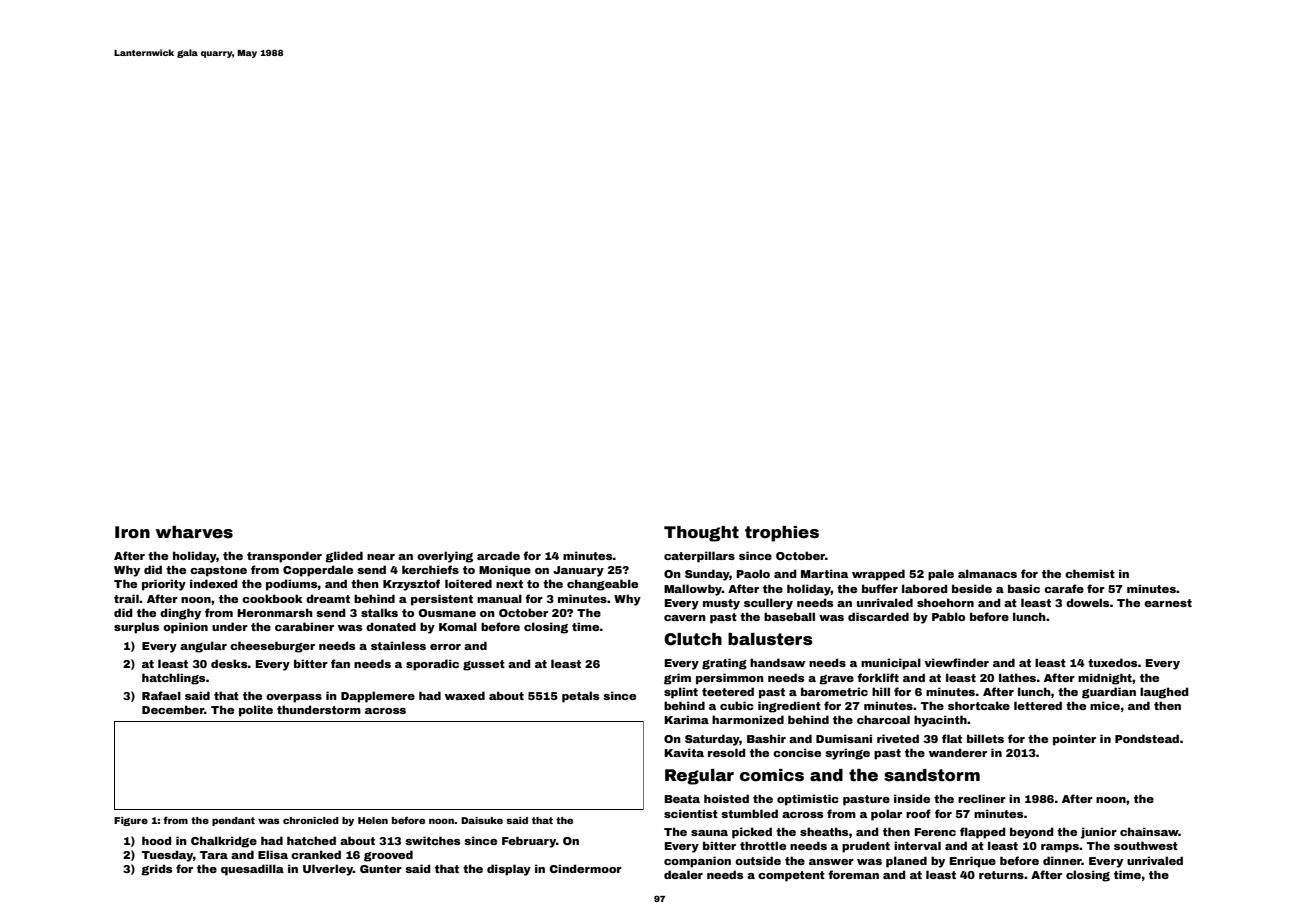 The height and width of the screenshot is (924, 1308). I want to click on stainless, so click(398, 645).
